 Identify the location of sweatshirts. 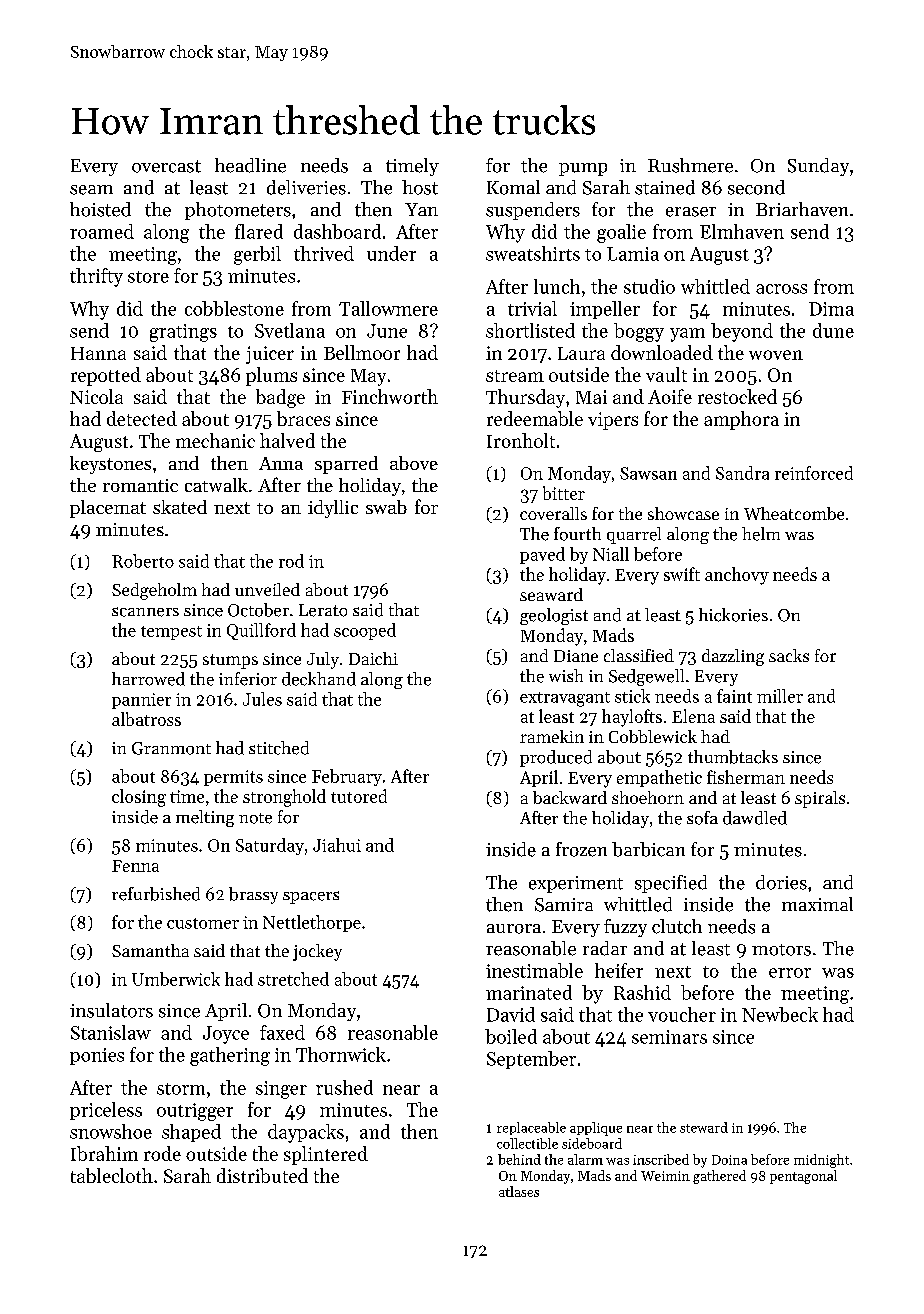
(533, 253).
